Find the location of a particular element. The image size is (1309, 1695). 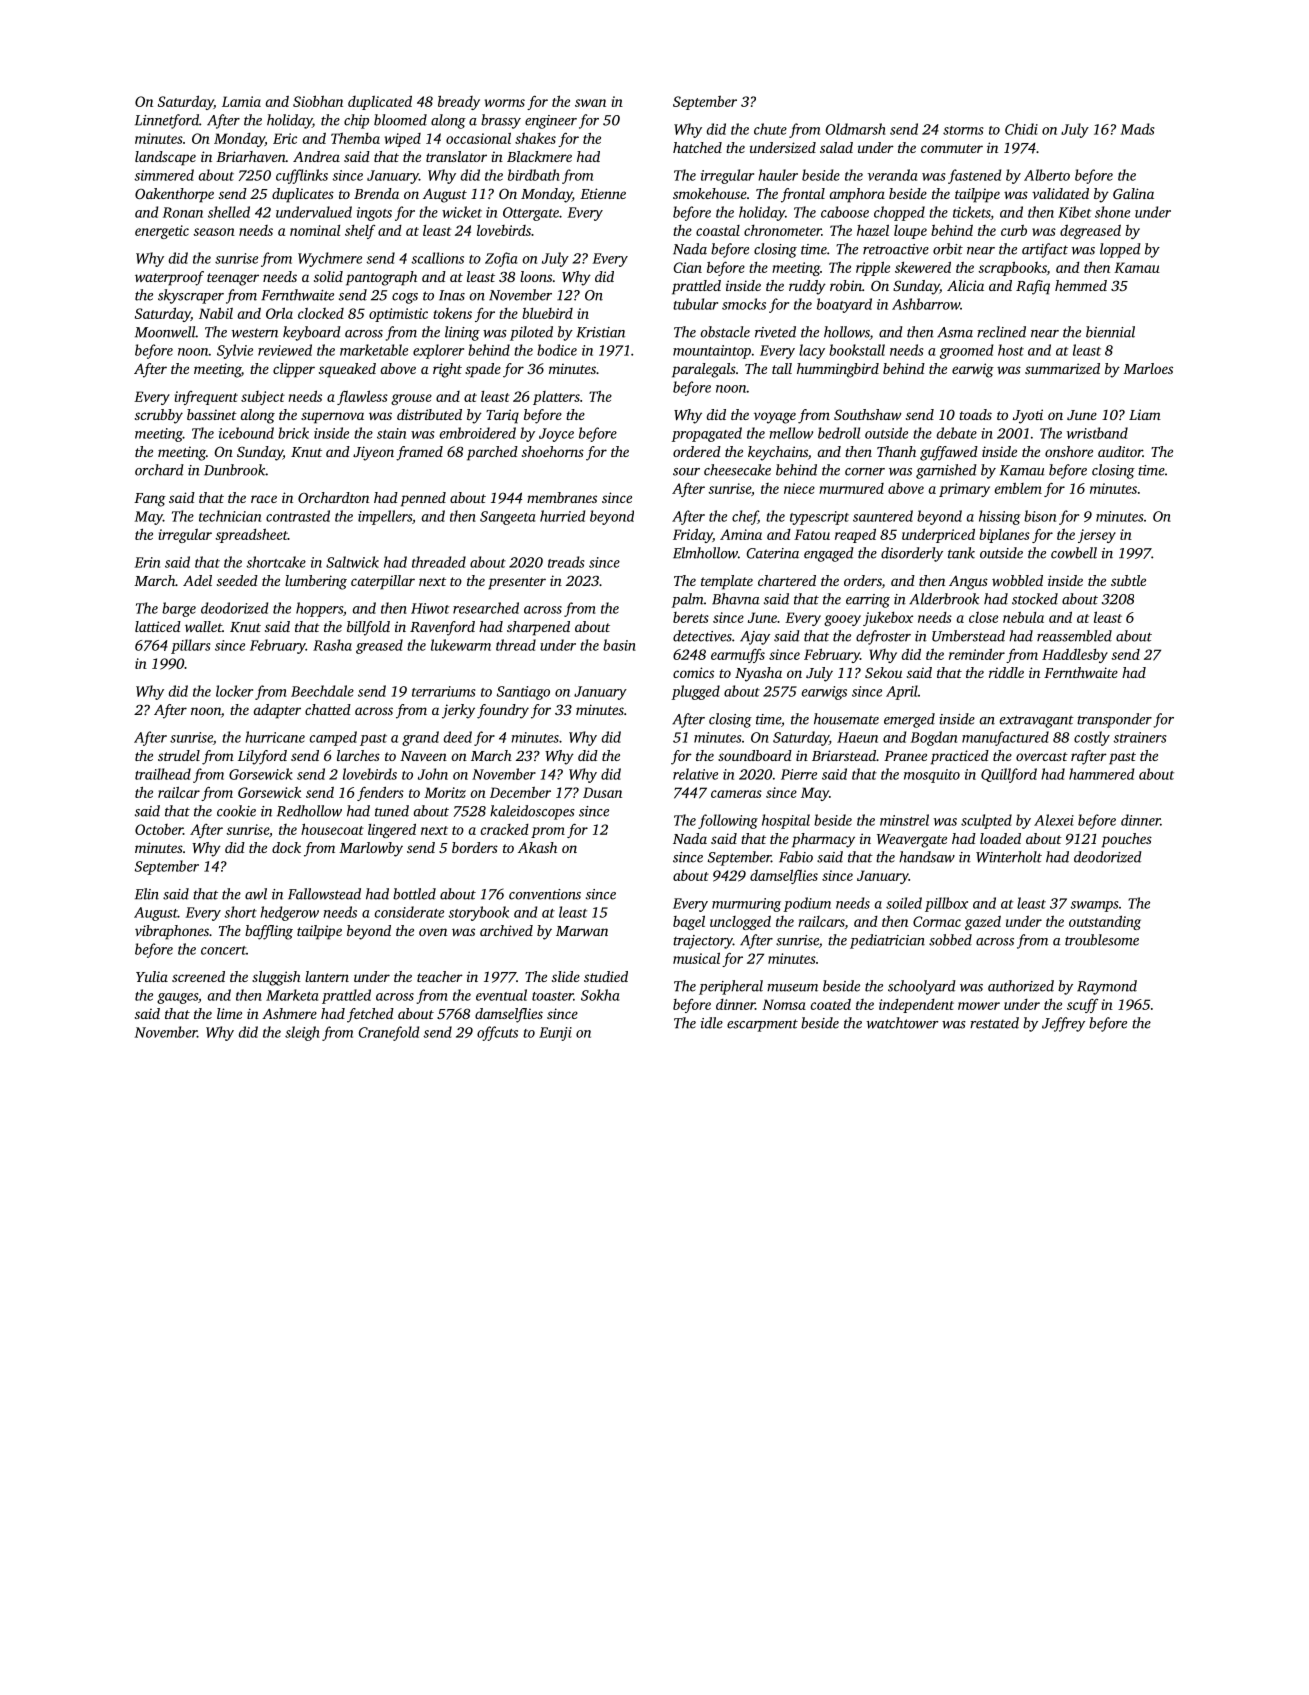

palm is located at coordinates (688, 600).
